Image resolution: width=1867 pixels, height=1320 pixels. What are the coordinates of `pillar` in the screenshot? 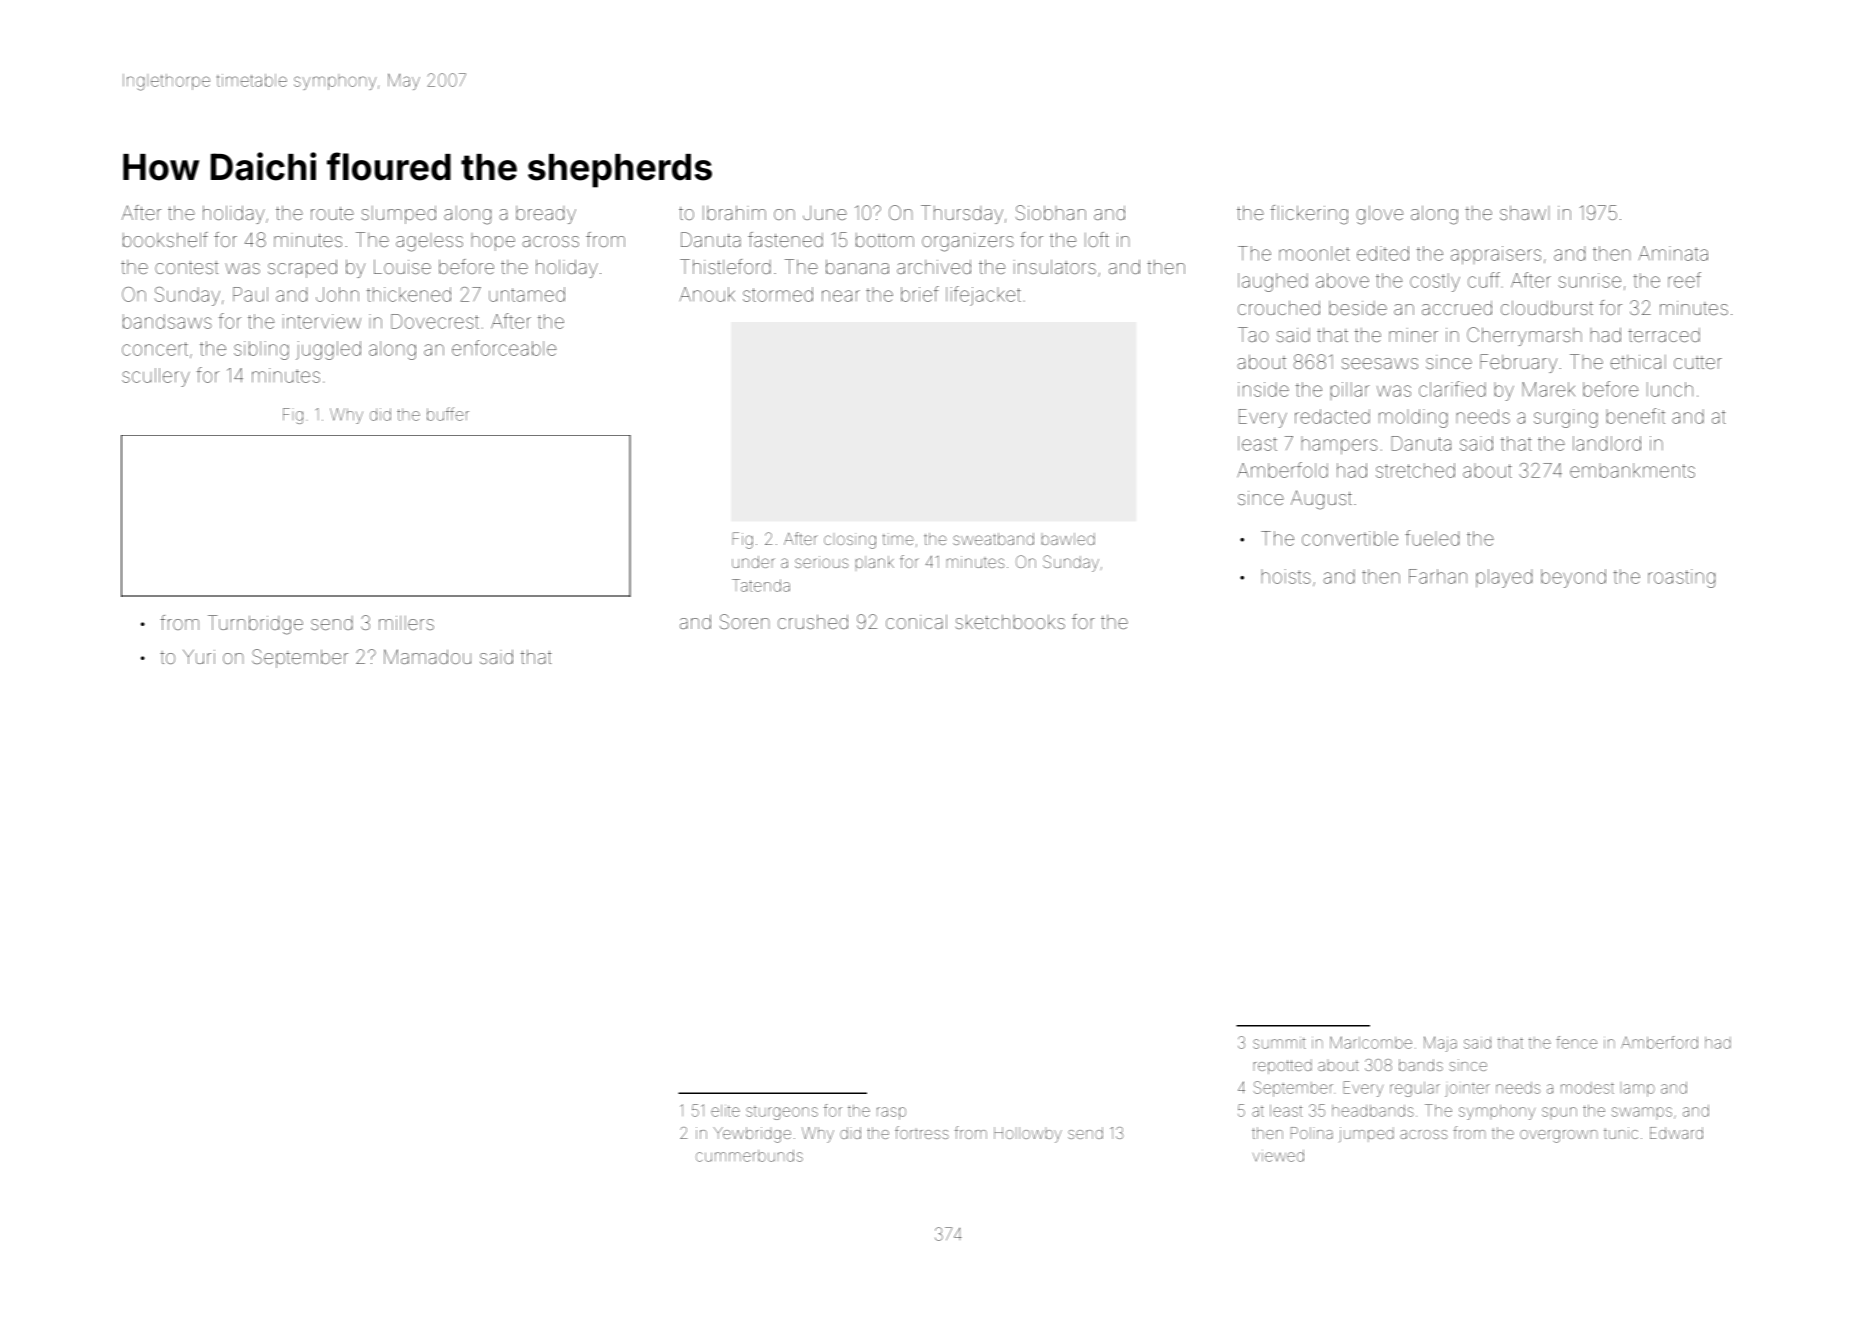 It's located at (1350, 391).
